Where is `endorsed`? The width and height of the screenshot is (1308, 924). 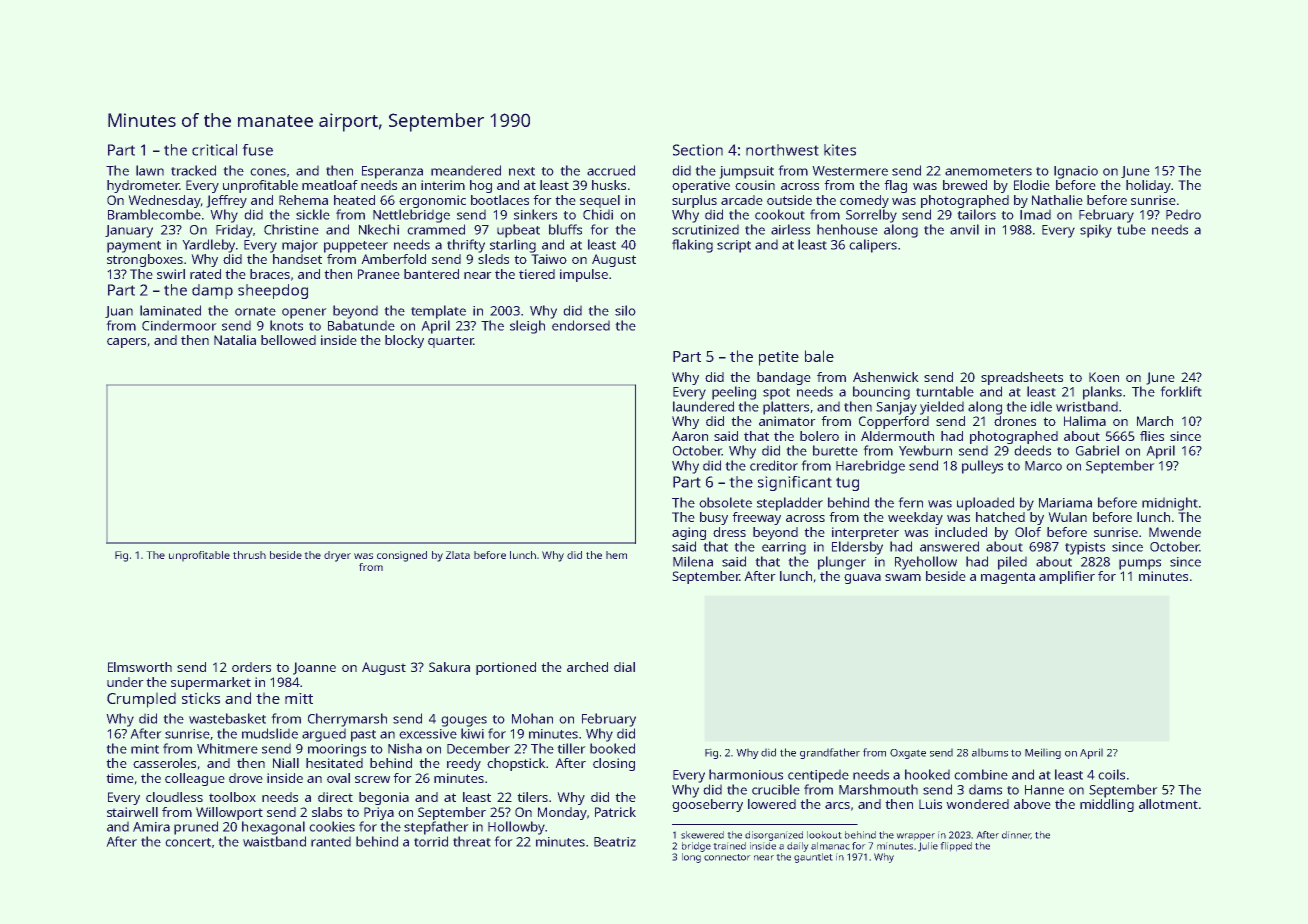 endorsed is located at coordinates (581, 325).
